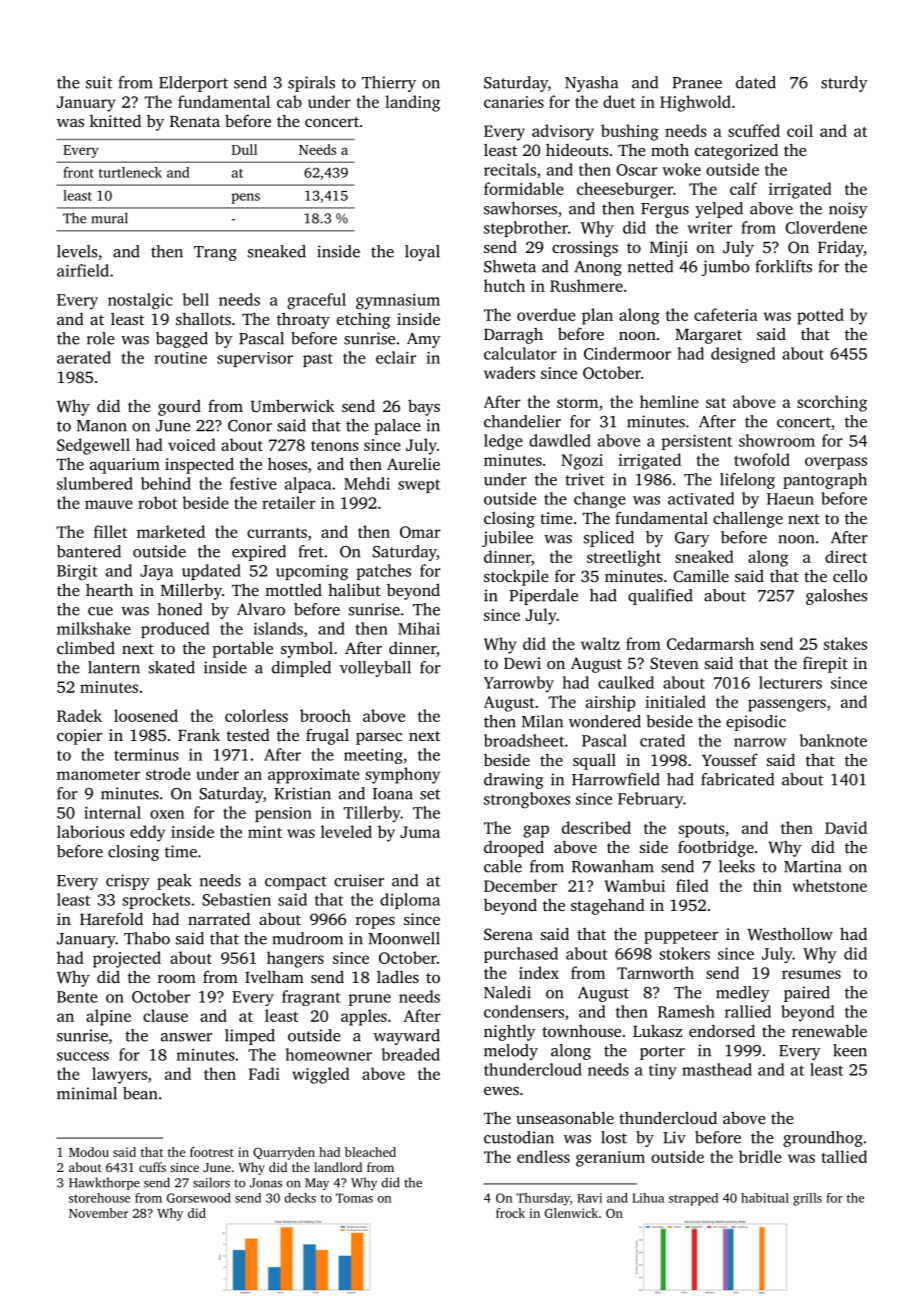 The image size is (924, 1314). What do you see at coordinates (832, 403) in the document?
I see `scorching` at bounding box center [832, 403].
